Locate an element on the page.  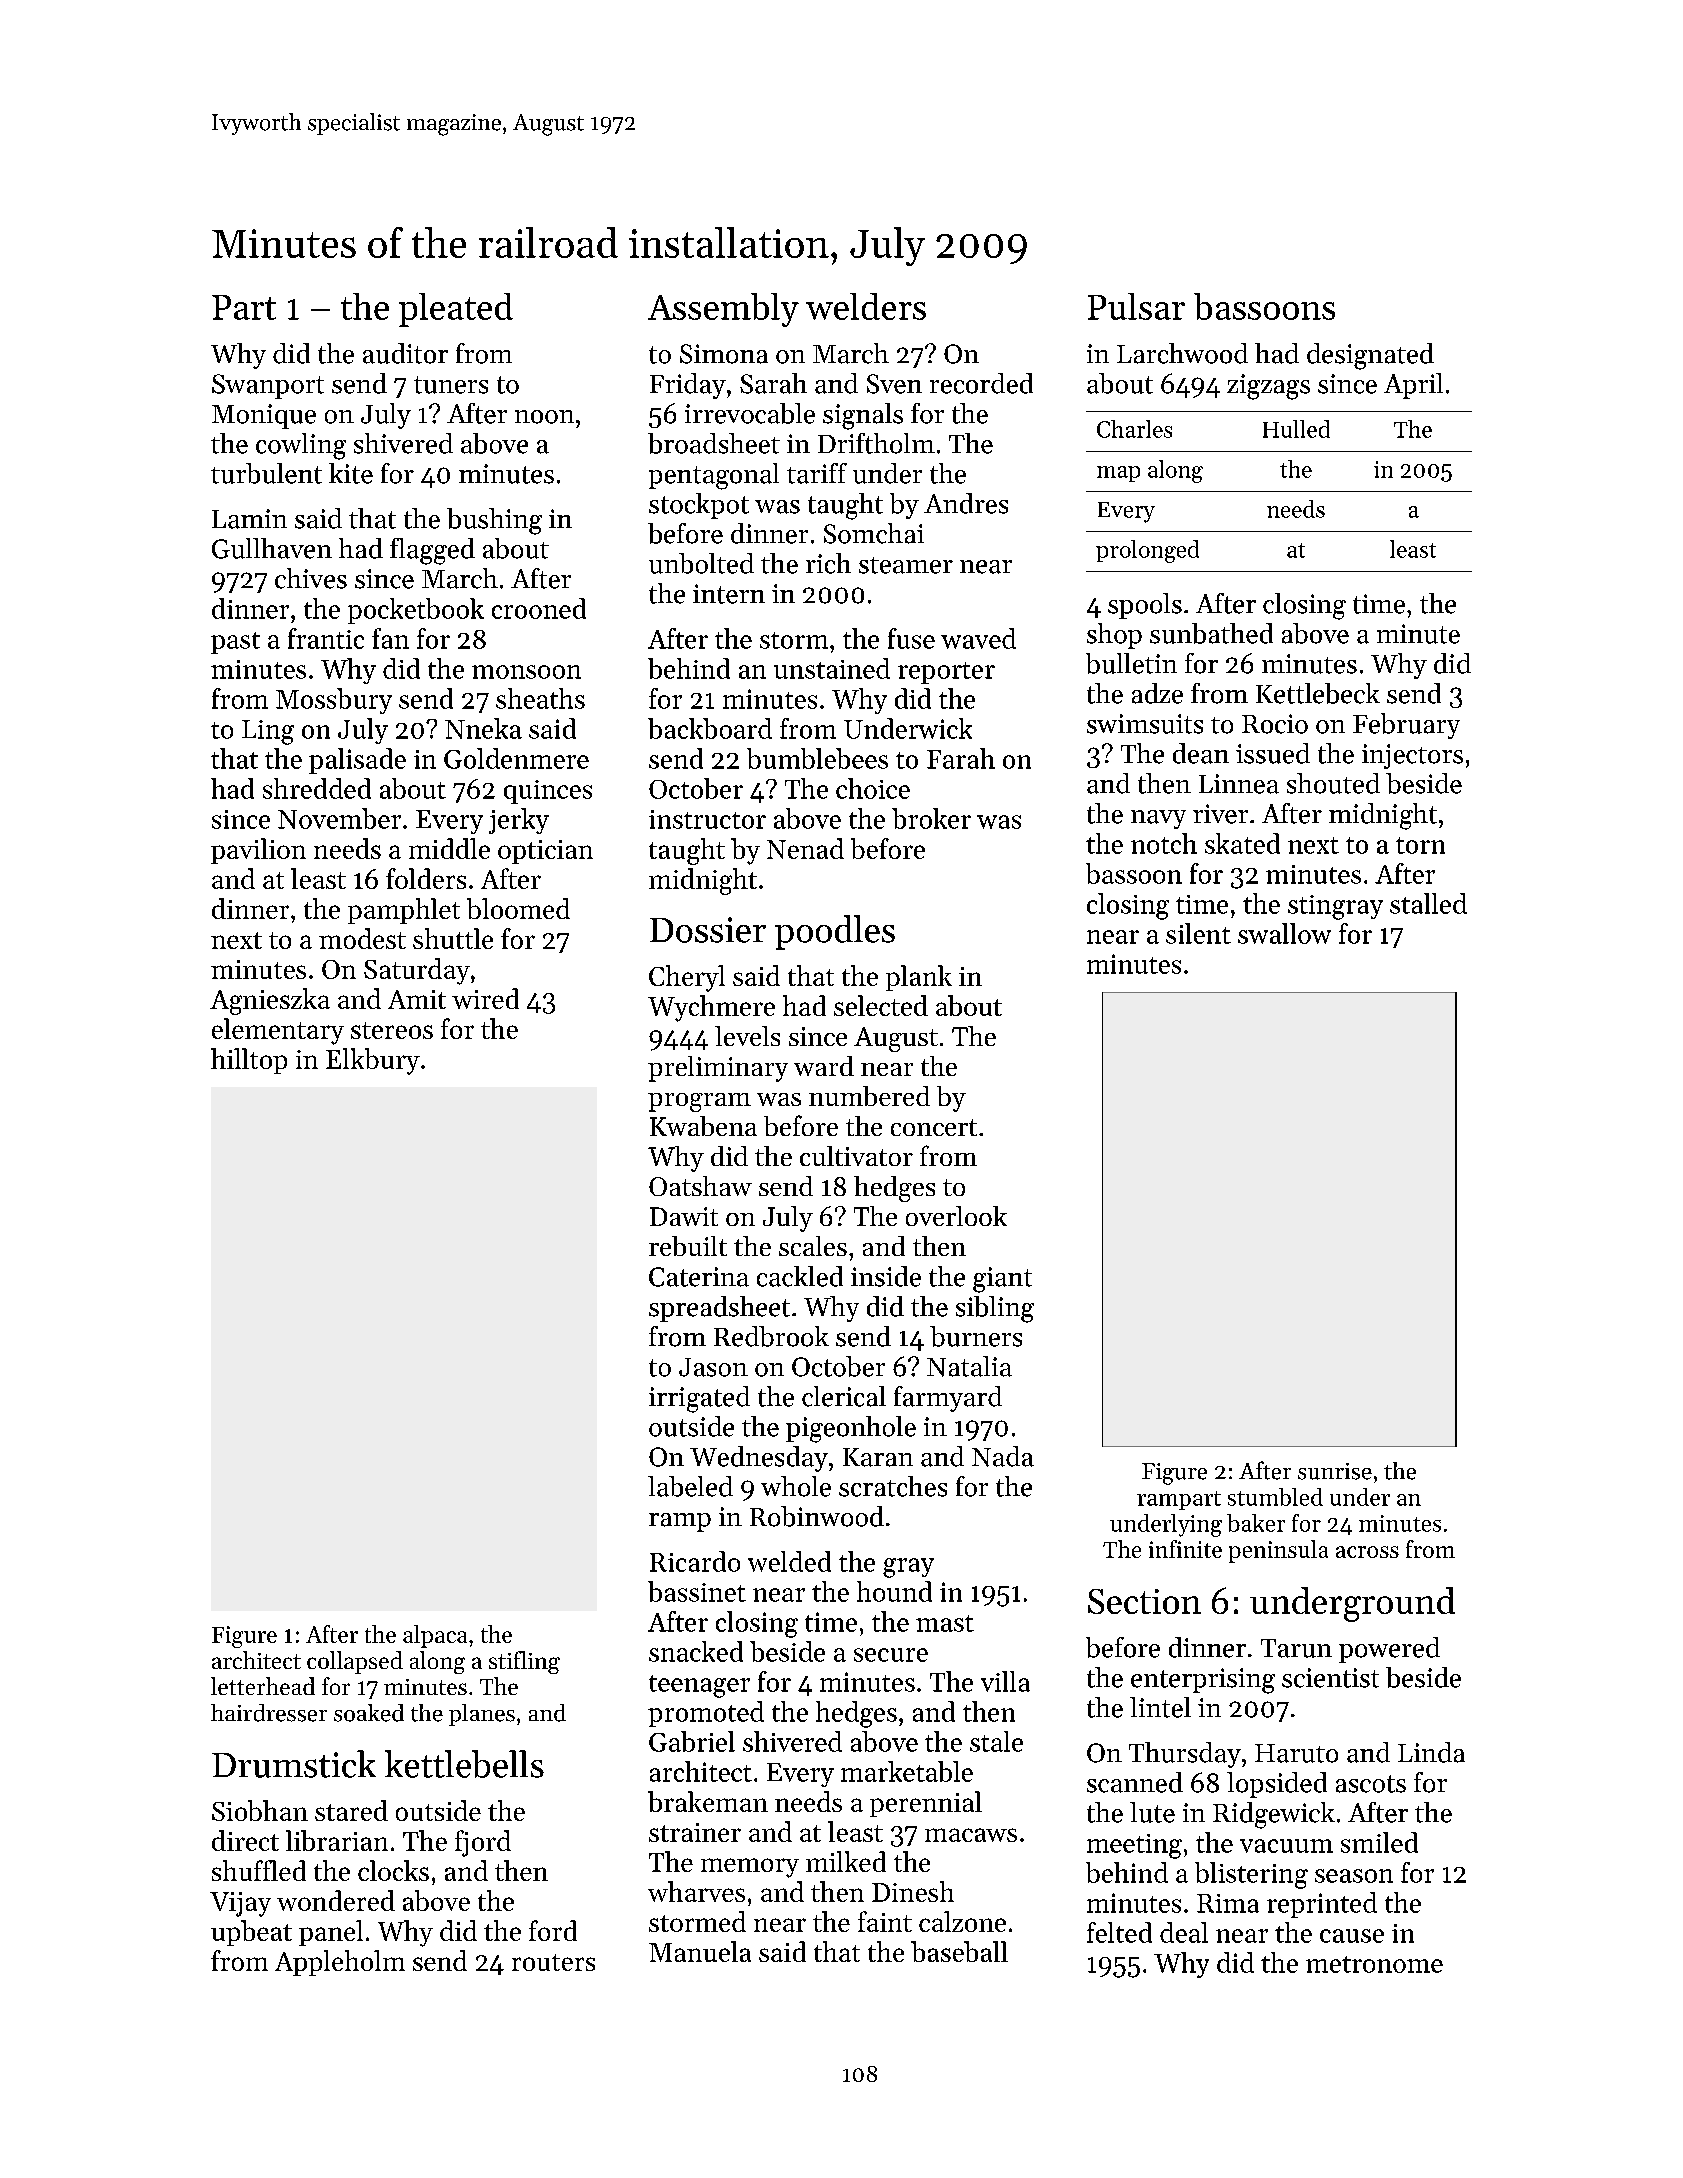
skated is located at coordinates (1242, 843).
